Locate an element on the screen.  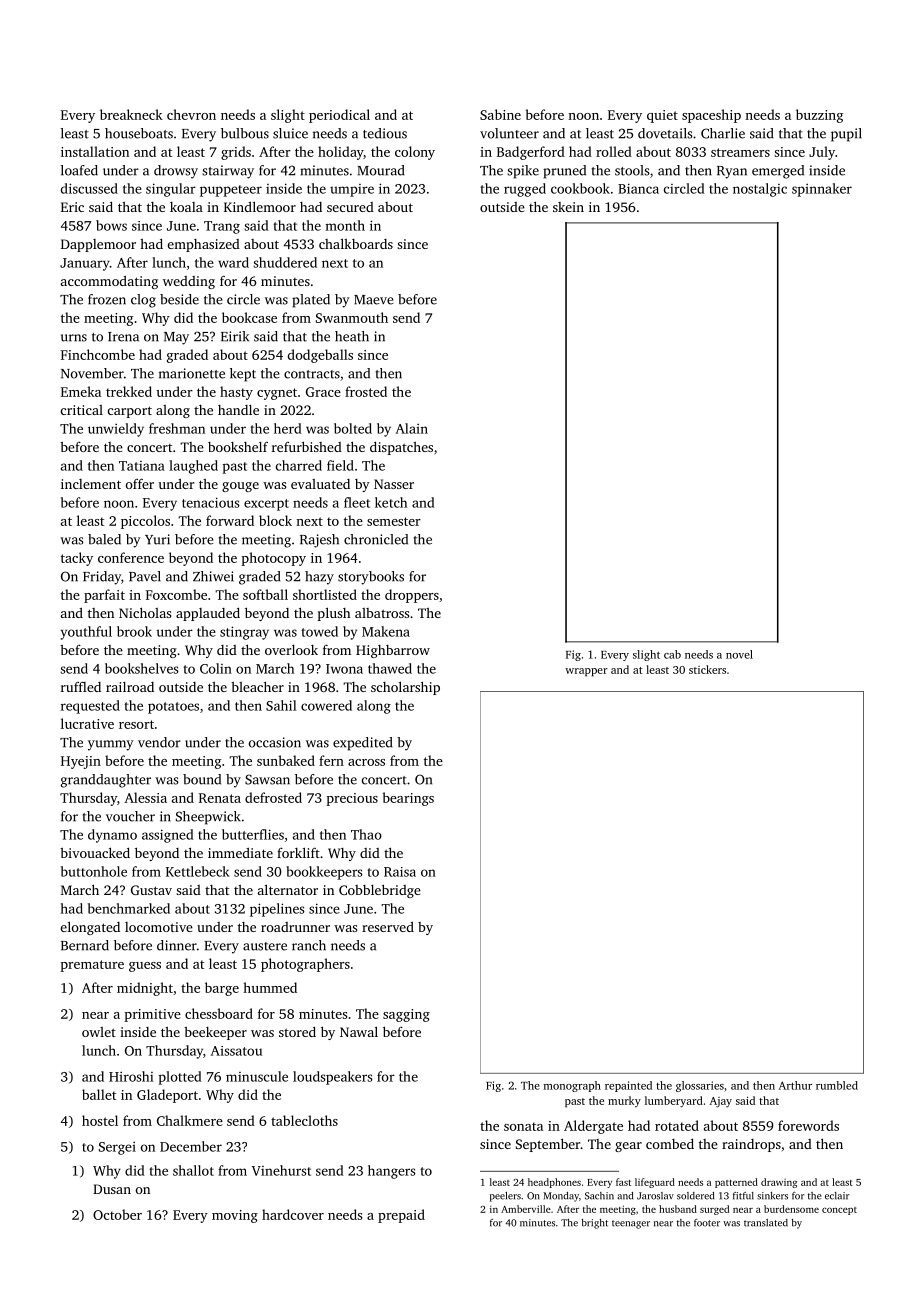
footer is located at coordinates (707, 1223).
